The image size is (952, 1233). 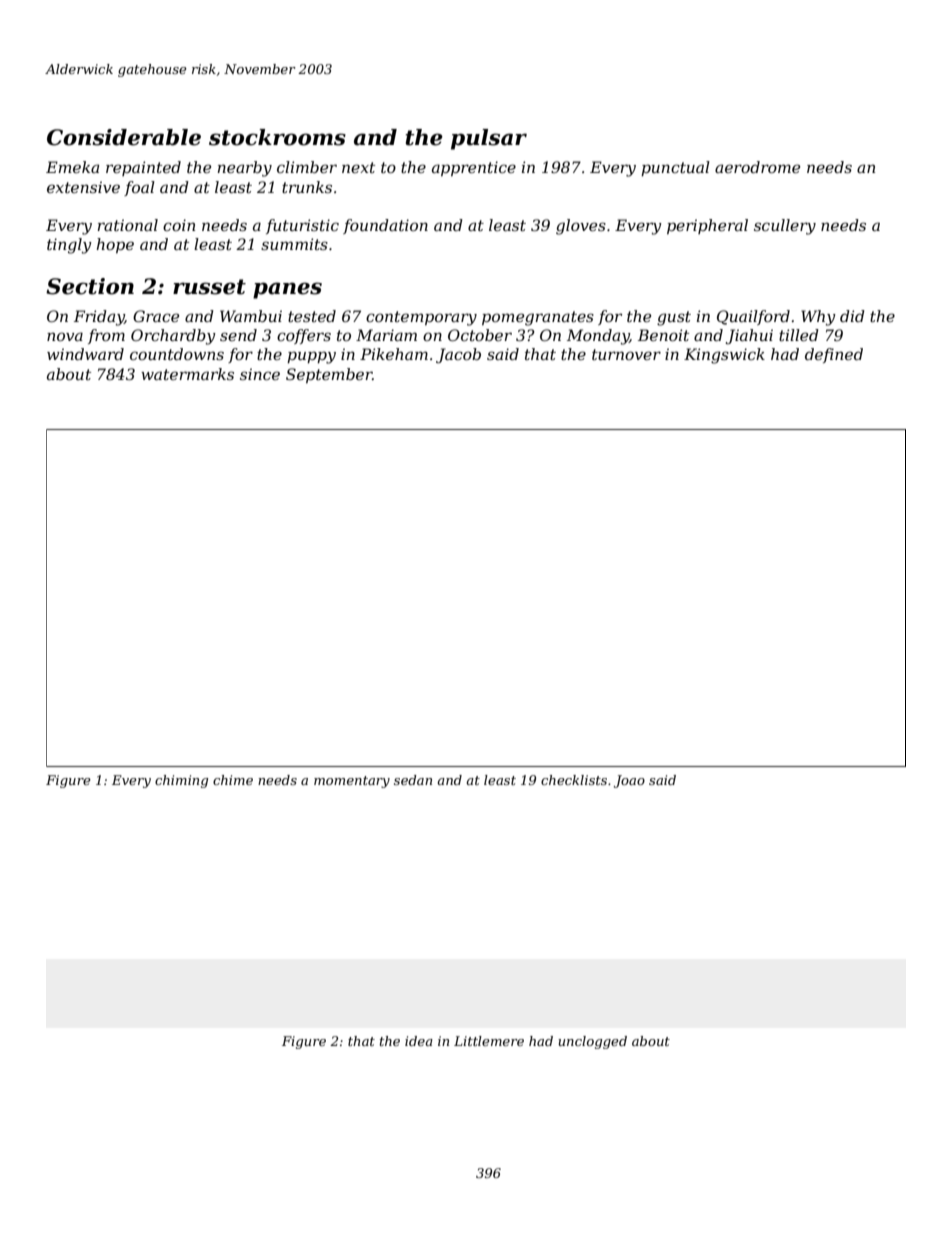 I want to click on Jacob, so click(x=458, y=355).
